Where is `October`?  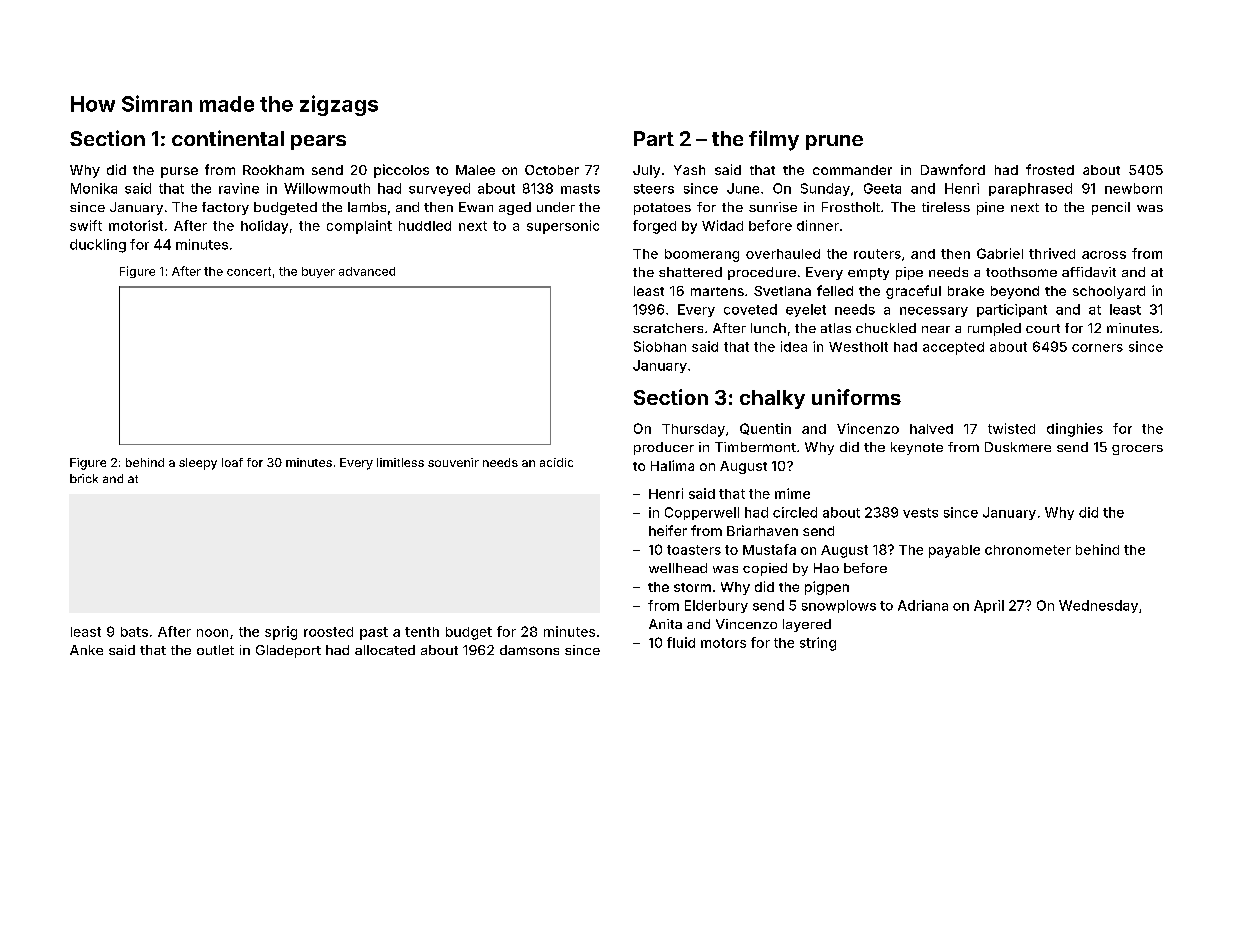
October is located at coordinates (552, 170).
